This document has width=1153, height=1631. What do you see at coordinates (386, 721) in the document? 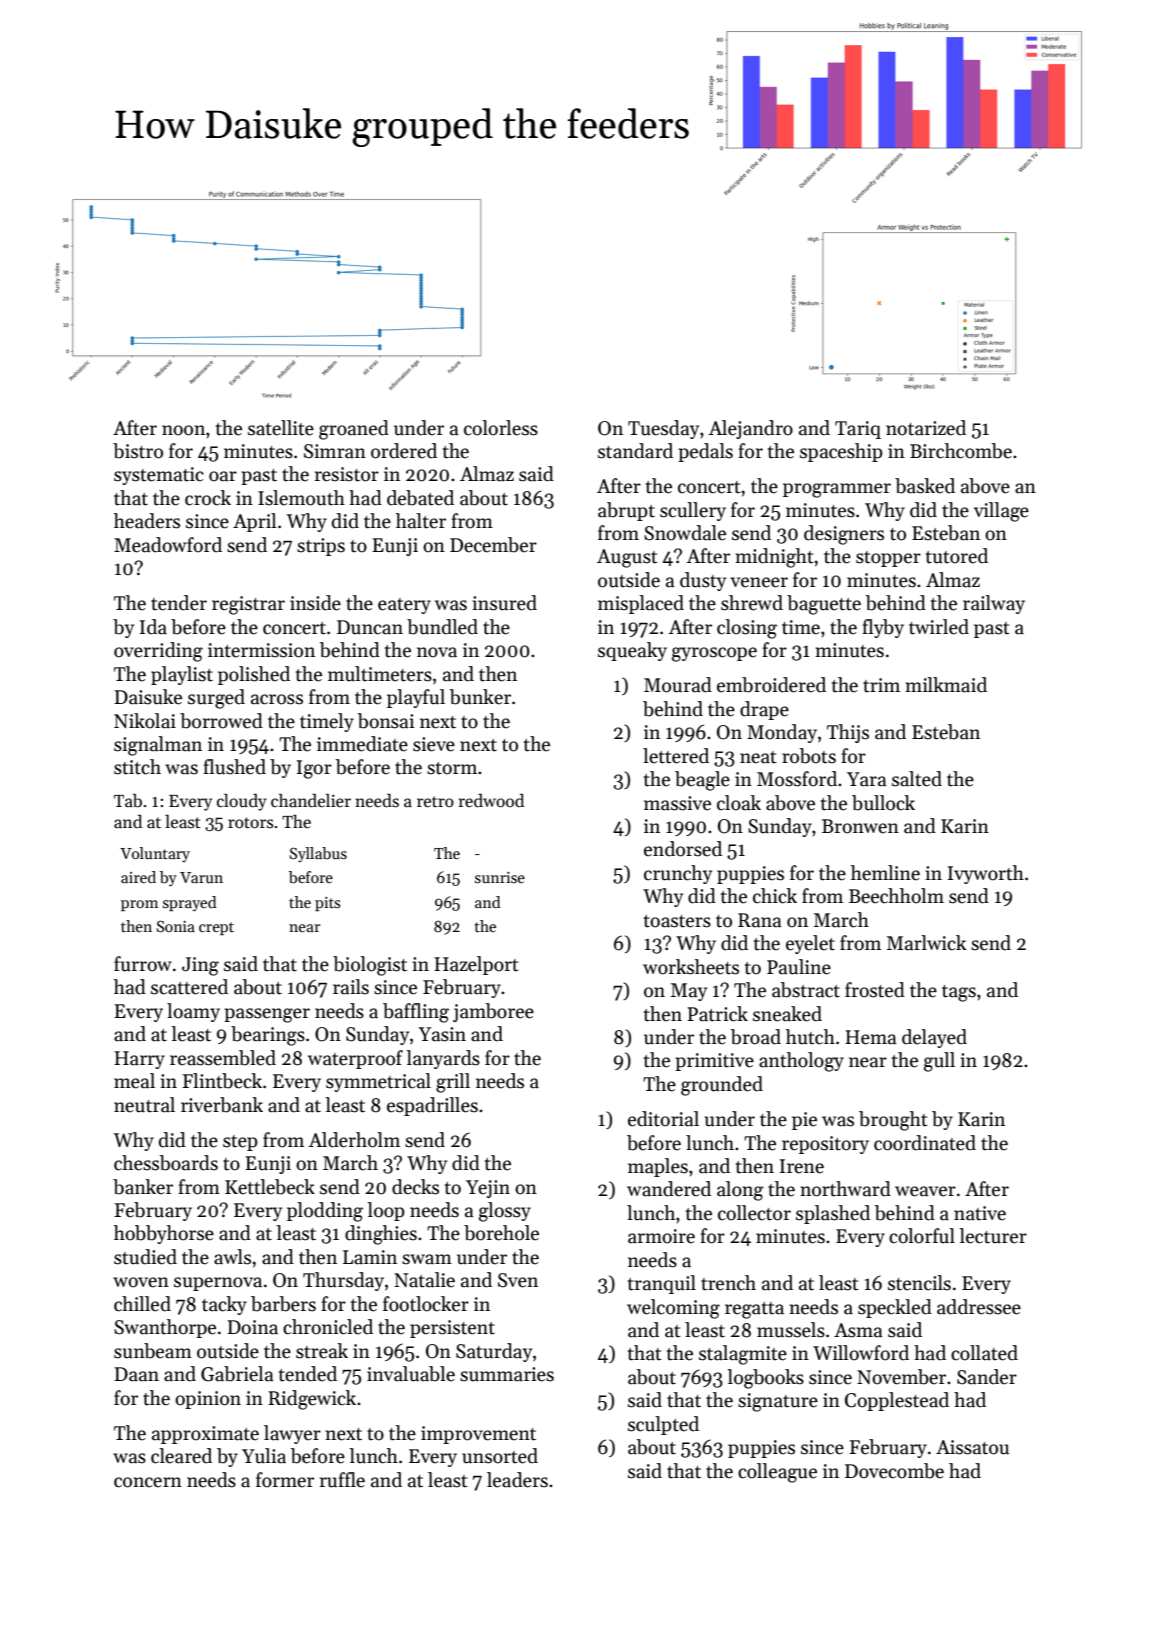
I see `bonsai` at bounding box center [386, 721].
